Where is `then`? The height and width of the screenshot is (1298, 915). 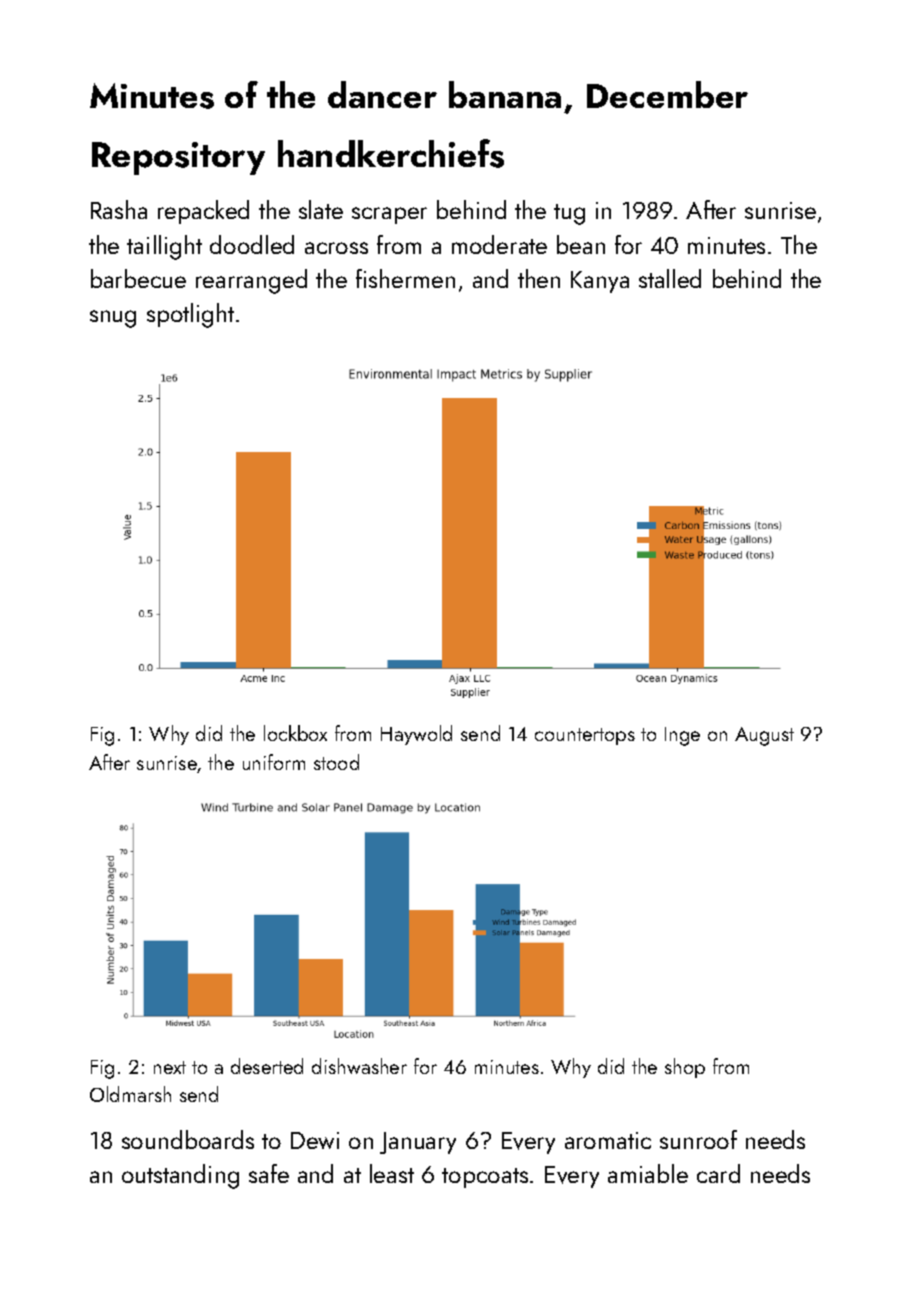 then is located at coordinates (539, 278).
